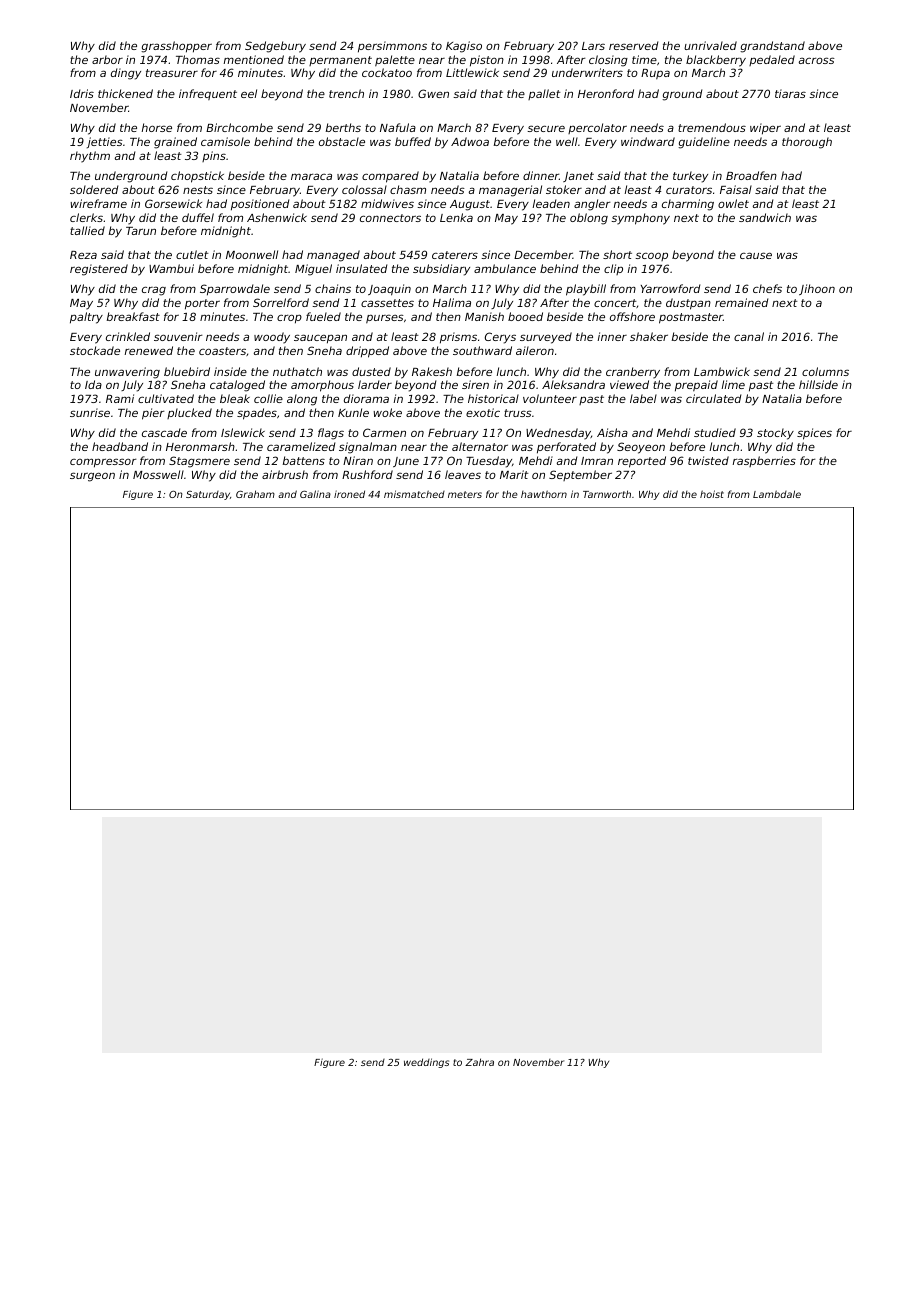  Describe the element at coordinates (777, 494) in the screenshot. I see `Lambdale` at that location.
